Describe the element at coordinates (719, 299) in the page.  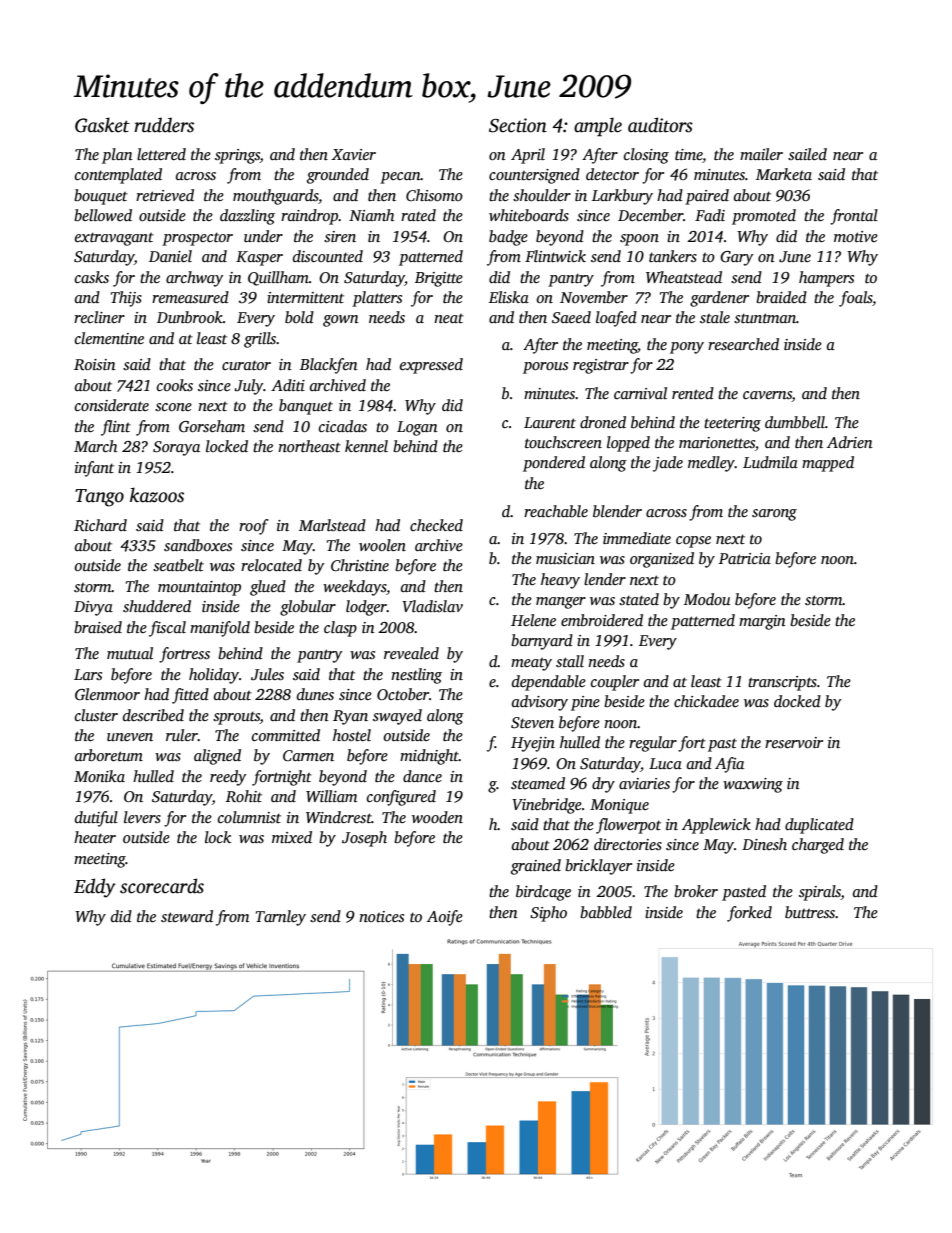
I see `gardener` at that location.
